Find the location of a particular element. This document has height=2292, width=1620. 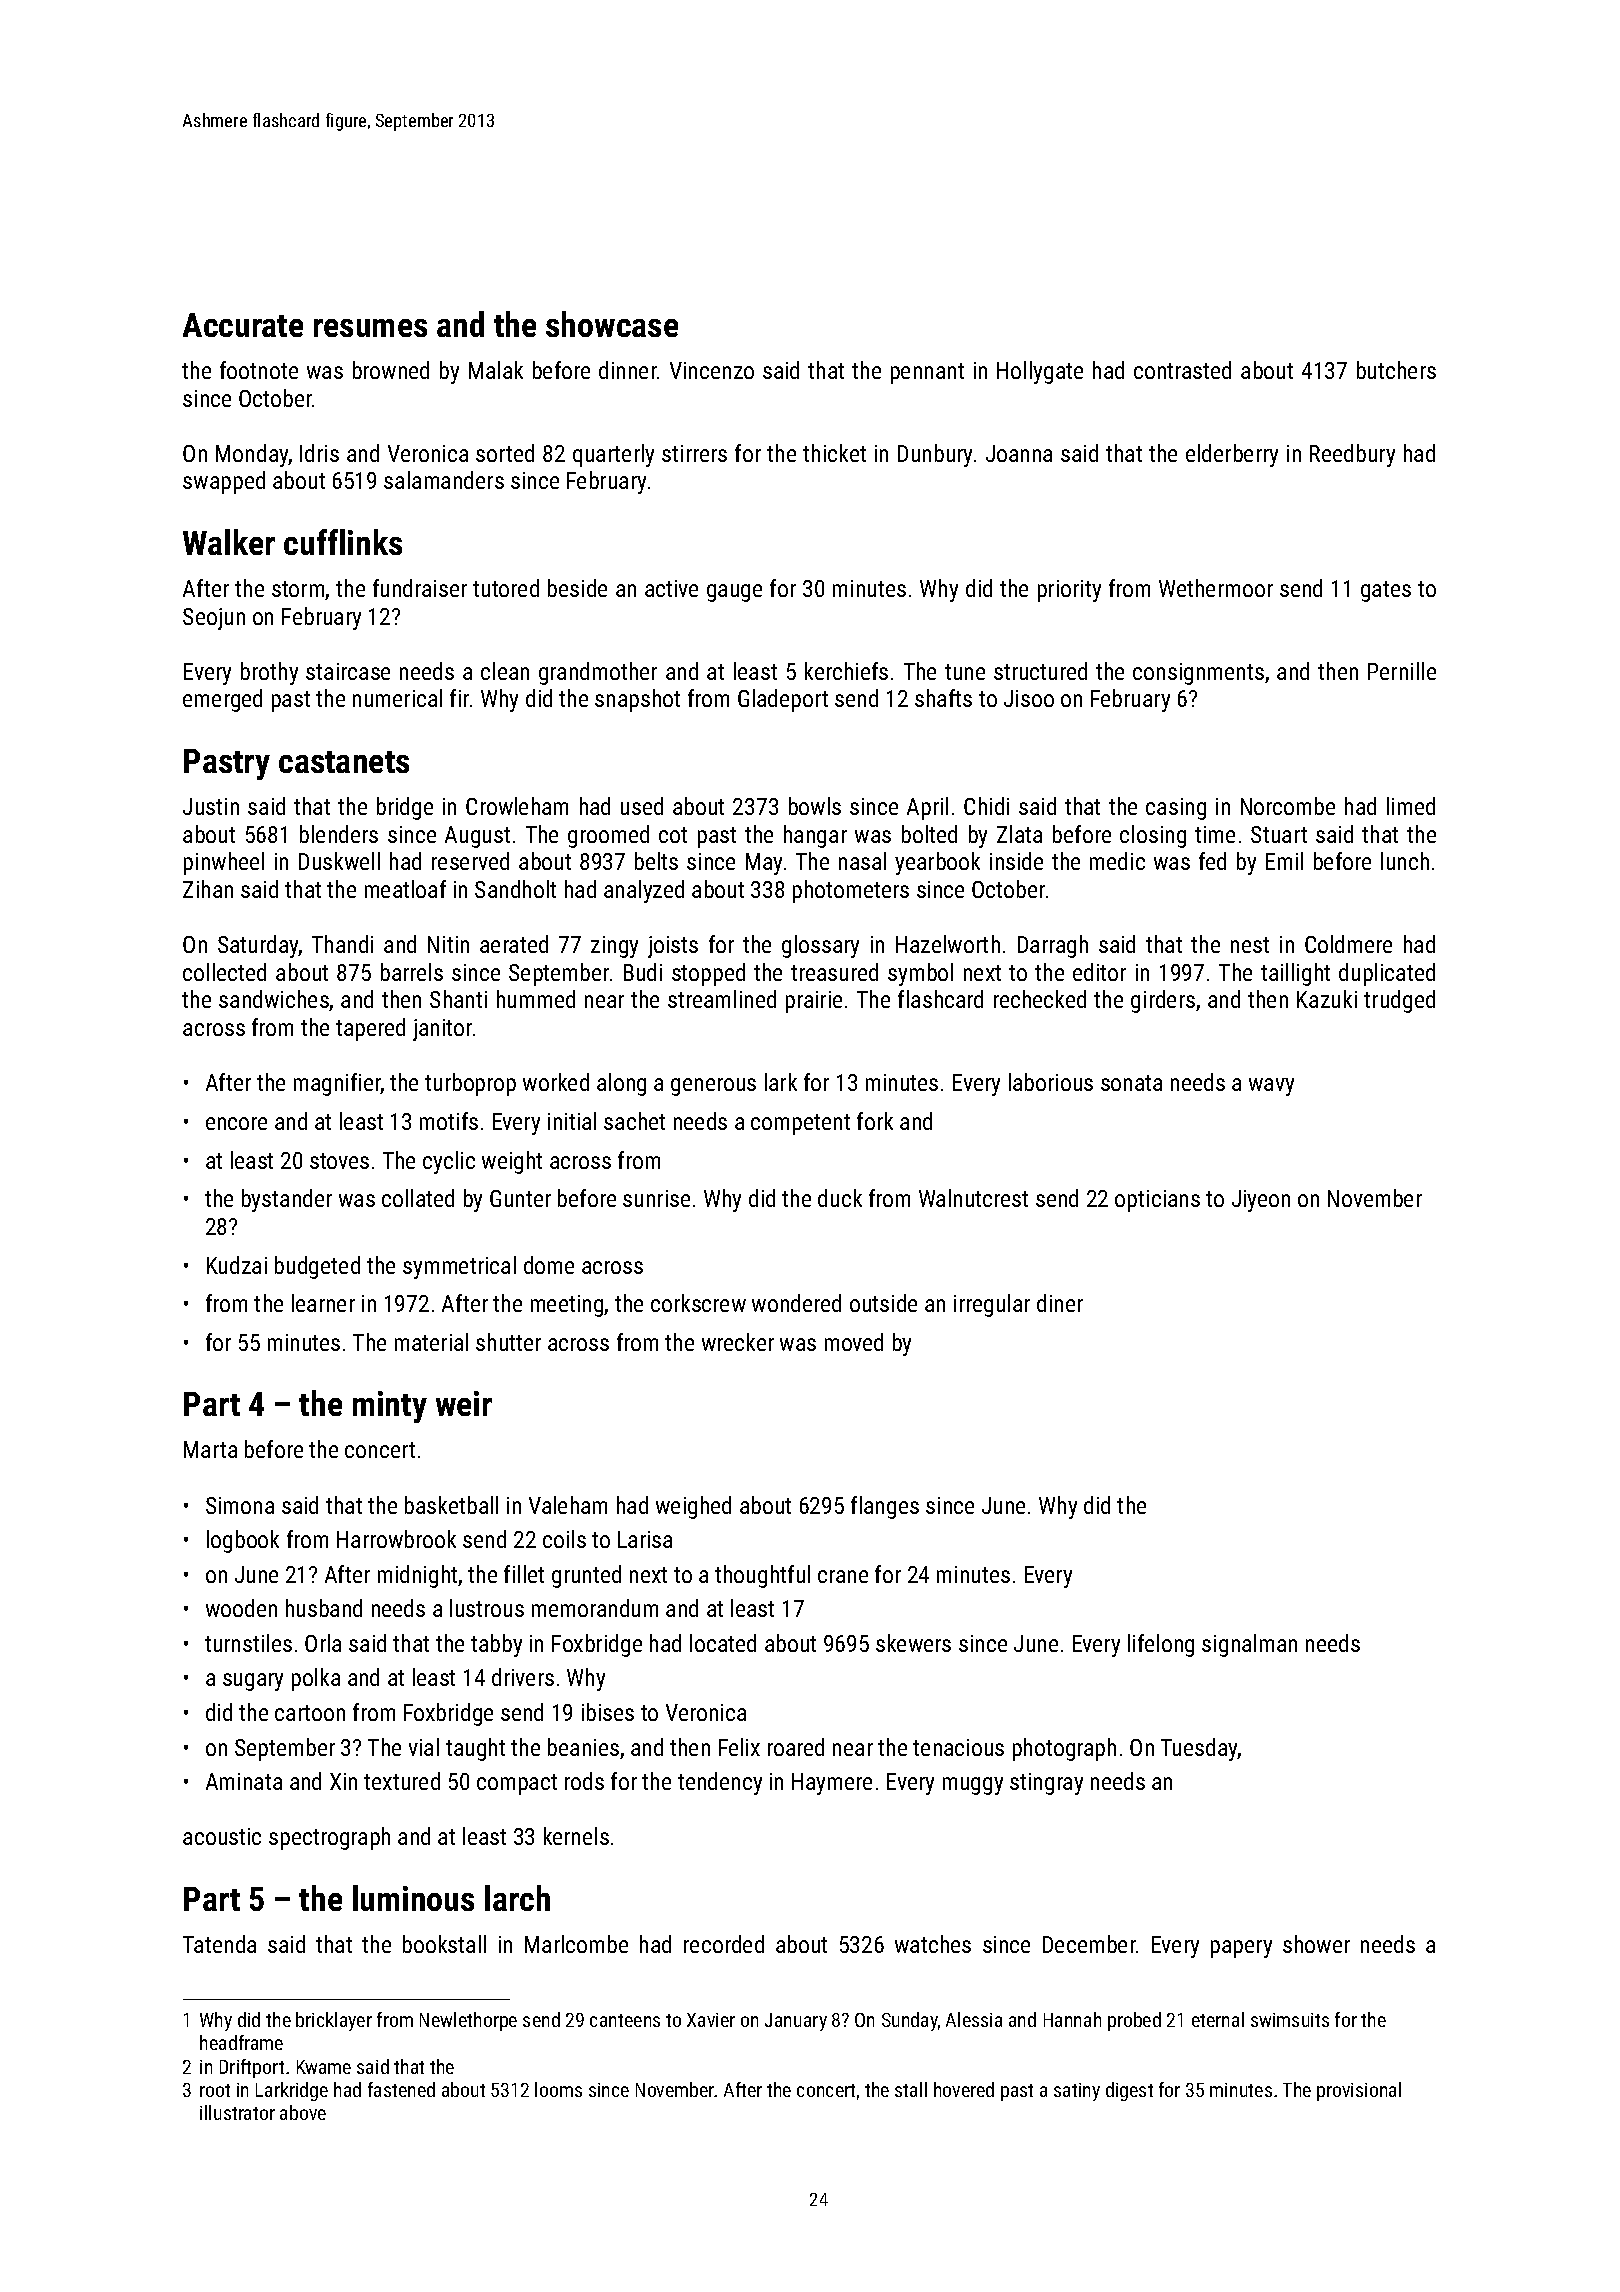

illustrator is located at coordinates (237, 2112).
